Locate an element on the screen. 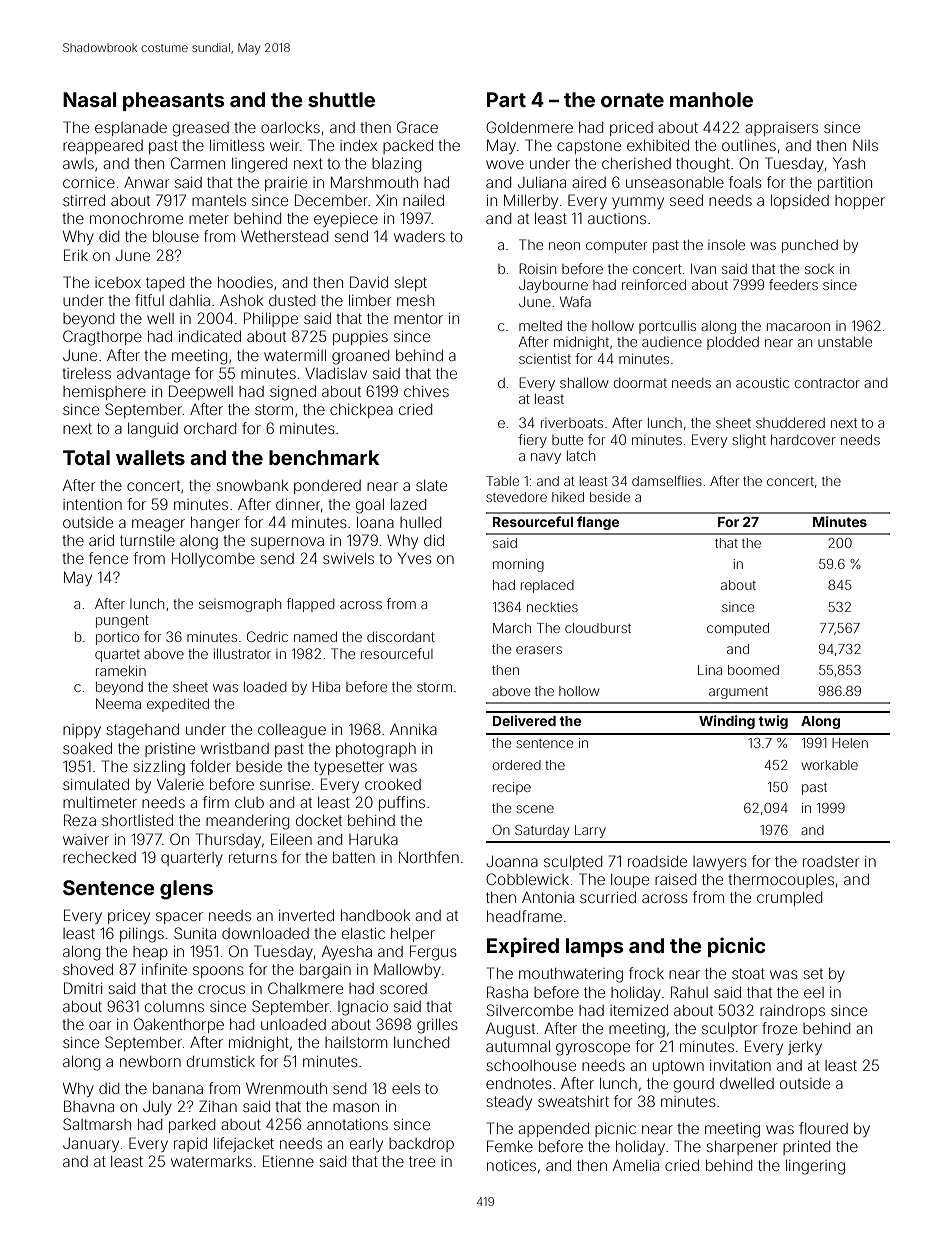 The image size is (952, 1233). Goldenmere is located at coordinates (529, 127).
